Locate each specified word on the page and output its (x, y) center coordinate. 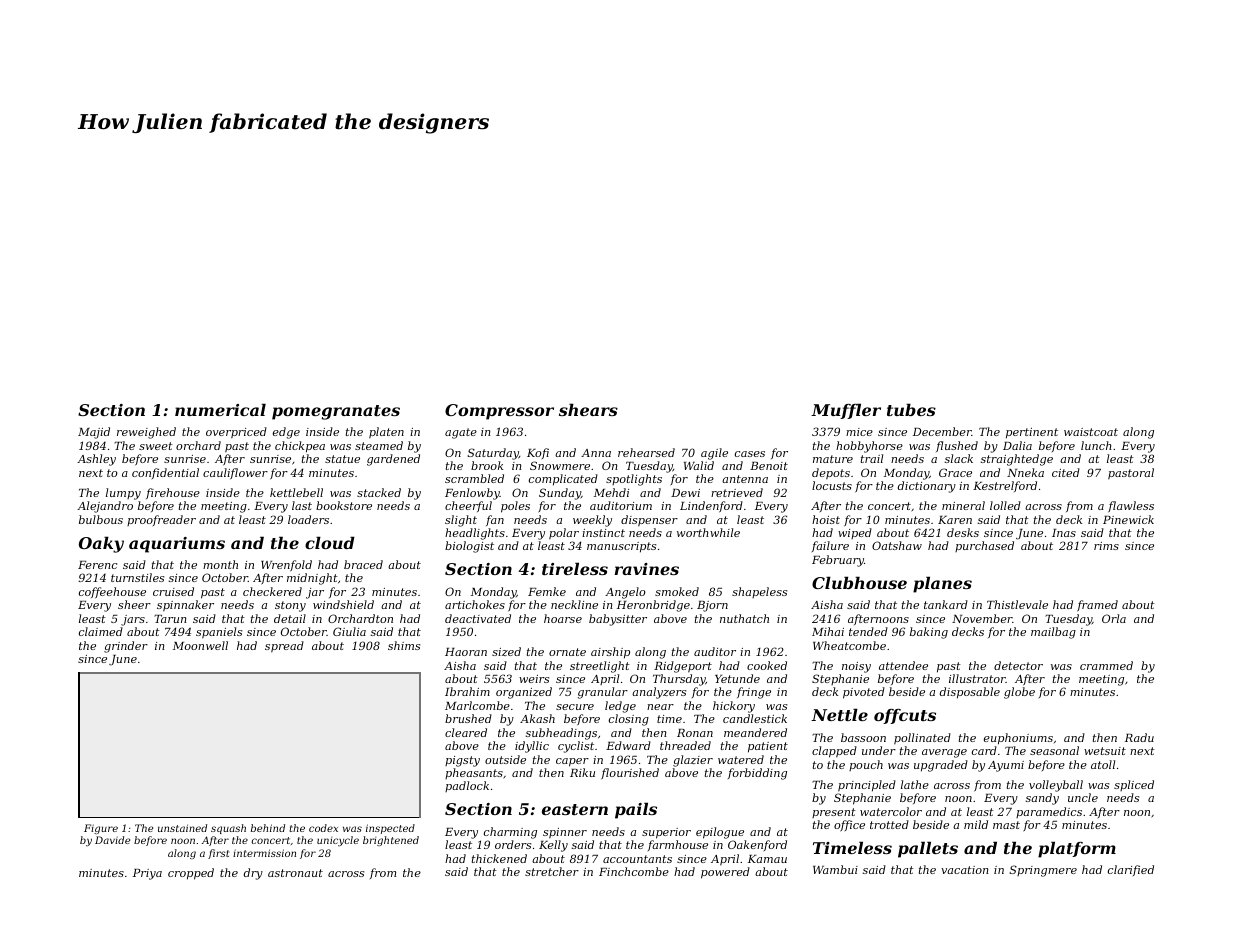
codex (323, 828)
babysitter (618, 620)
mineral (963, 505)
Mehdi (611, 492)
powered (725, 873)
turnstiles (137, 577)
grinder (126, 647)
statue (342, 459)
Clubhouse (859, 582)
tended (868, 631)
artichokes (475, 604)
